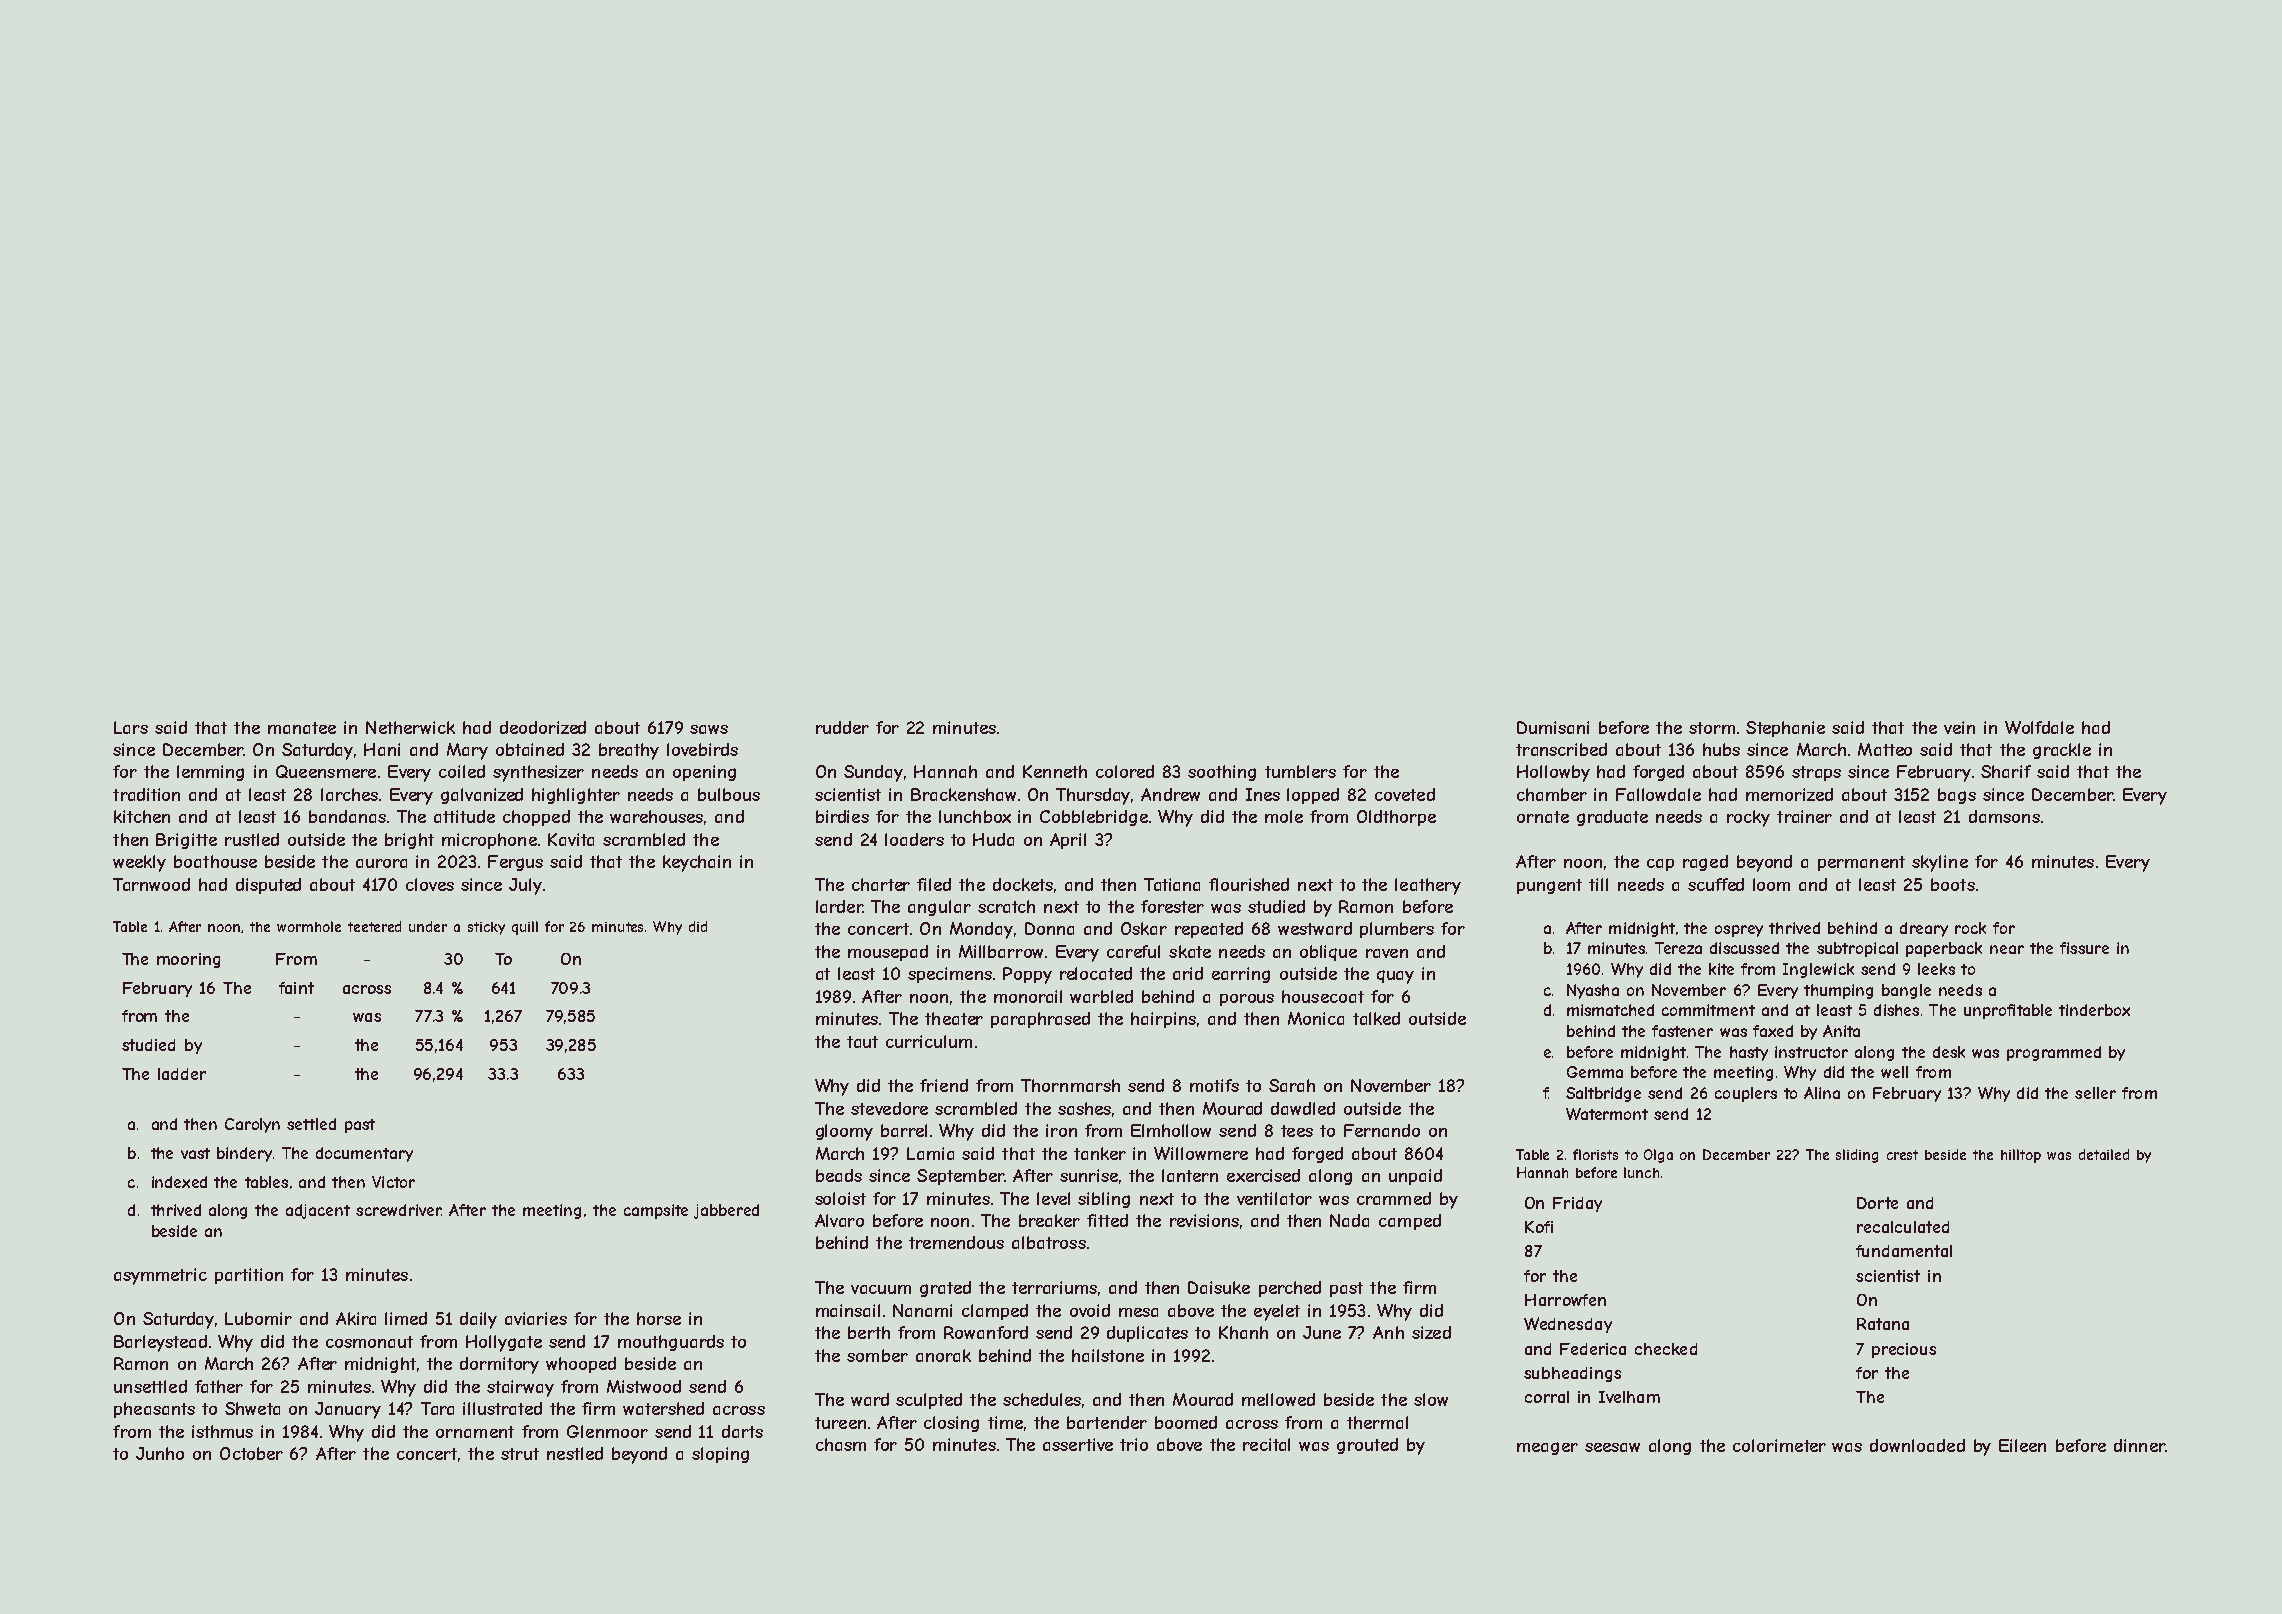 The width and height of the screenshot is (2282, 1614). What do you see at coordinates (160, 1276) in the screenshot?
I see `asymmetric` at bounding box center [160, 1276].
